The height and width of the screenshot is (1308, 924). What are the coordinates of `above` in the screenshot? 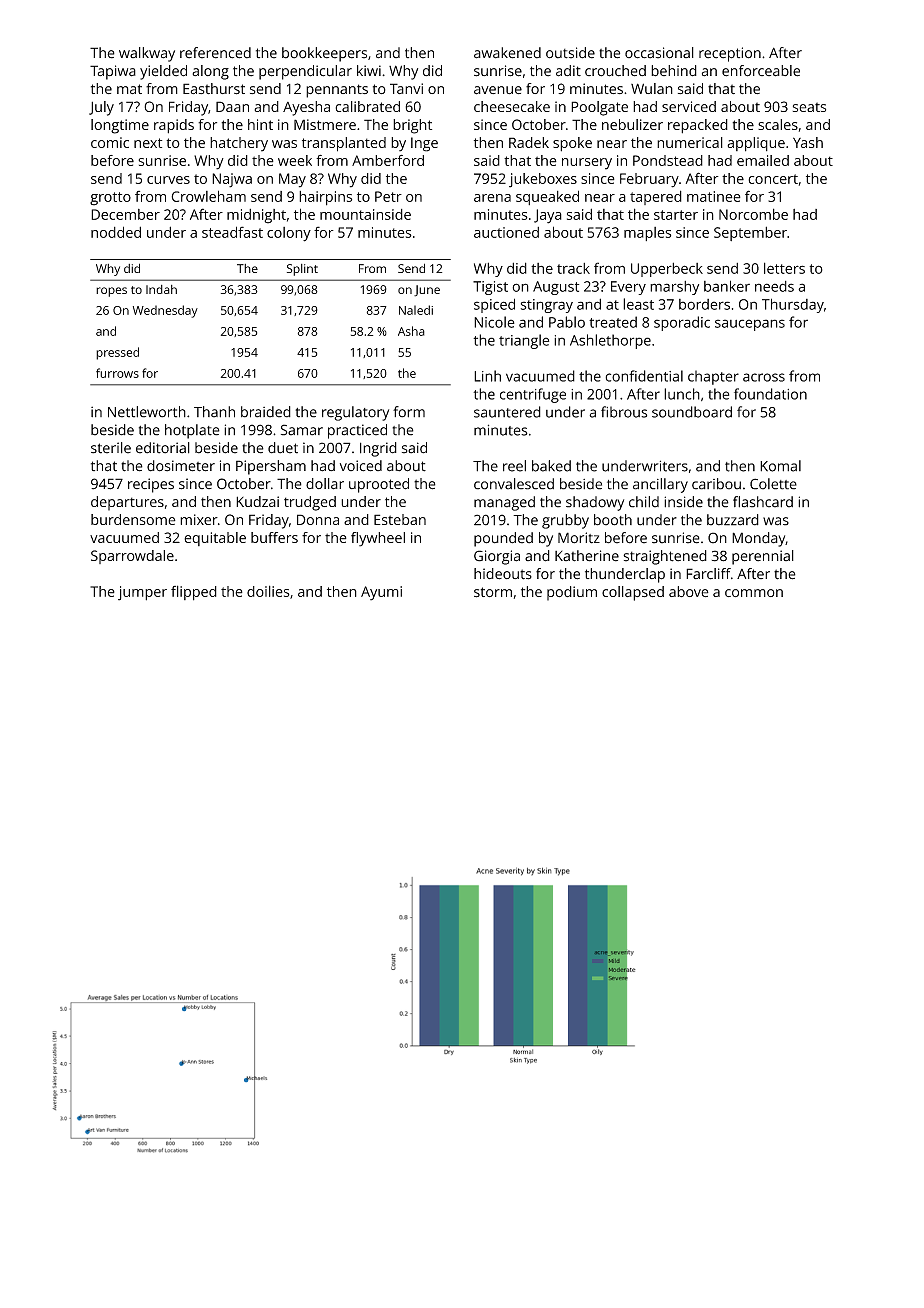 It's located at (689, 591).
